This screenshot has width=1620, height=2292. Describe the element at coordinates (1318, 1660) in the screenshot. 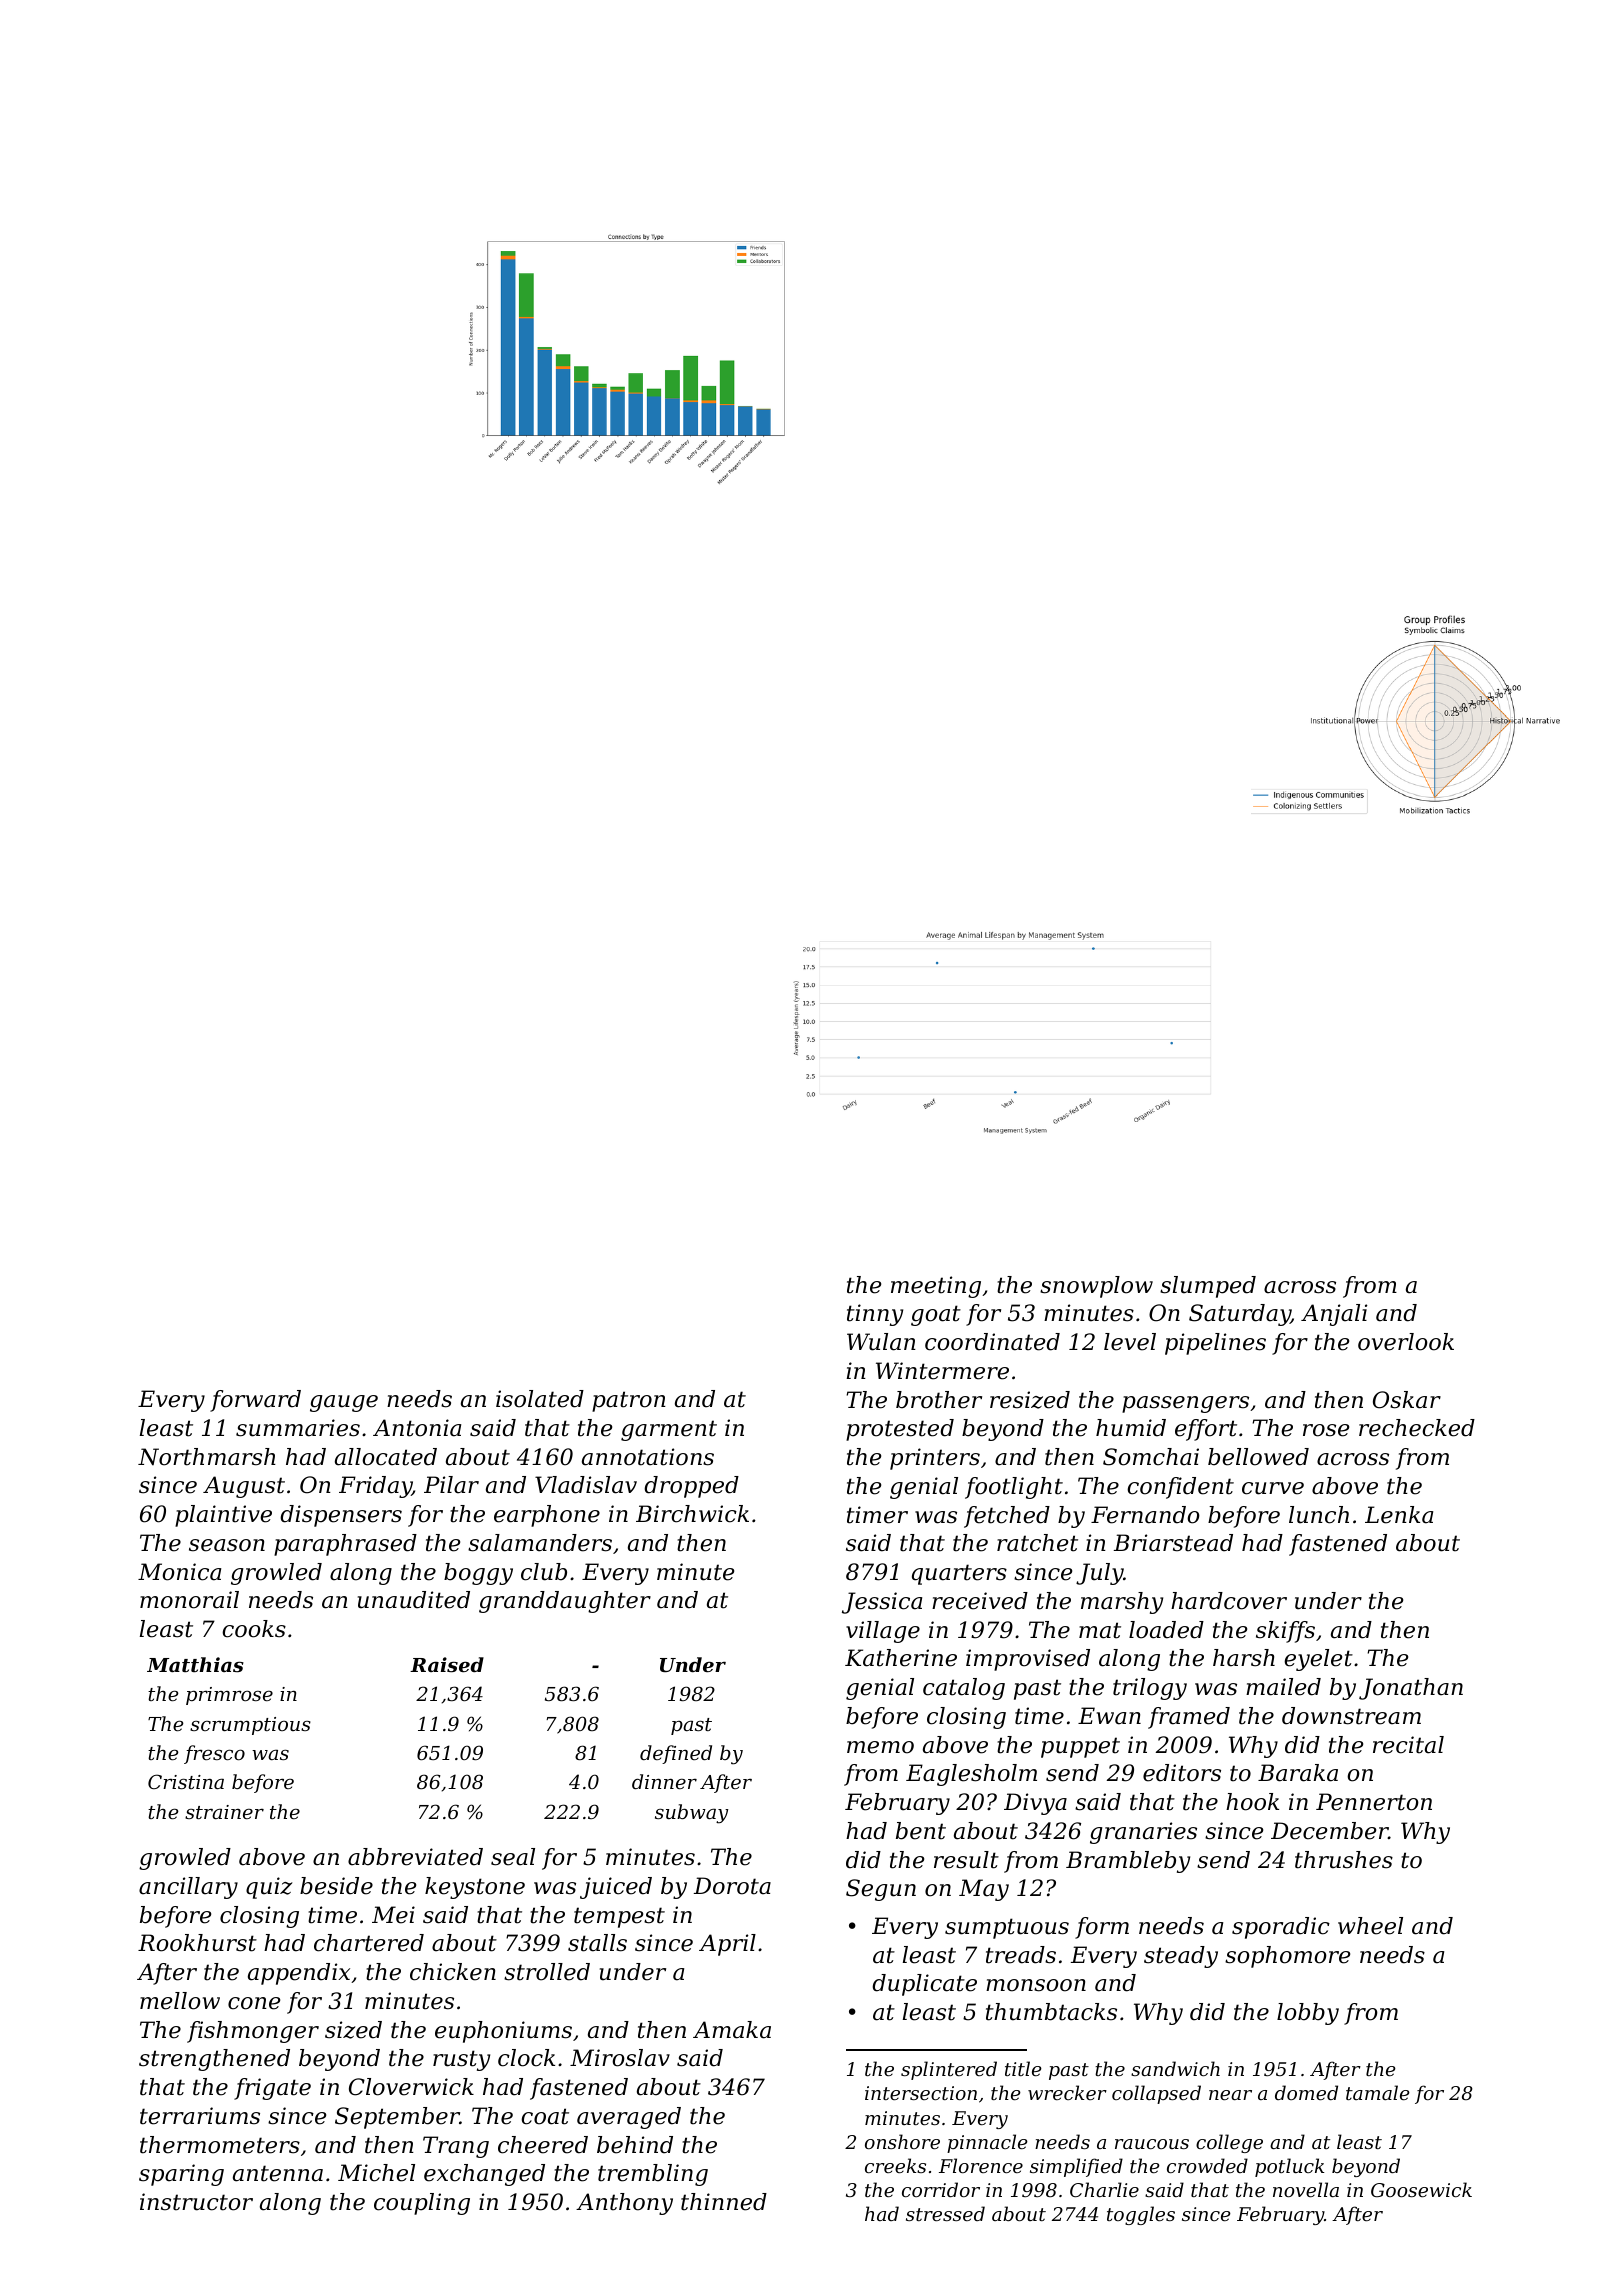

I see `eyelet` at that location.
